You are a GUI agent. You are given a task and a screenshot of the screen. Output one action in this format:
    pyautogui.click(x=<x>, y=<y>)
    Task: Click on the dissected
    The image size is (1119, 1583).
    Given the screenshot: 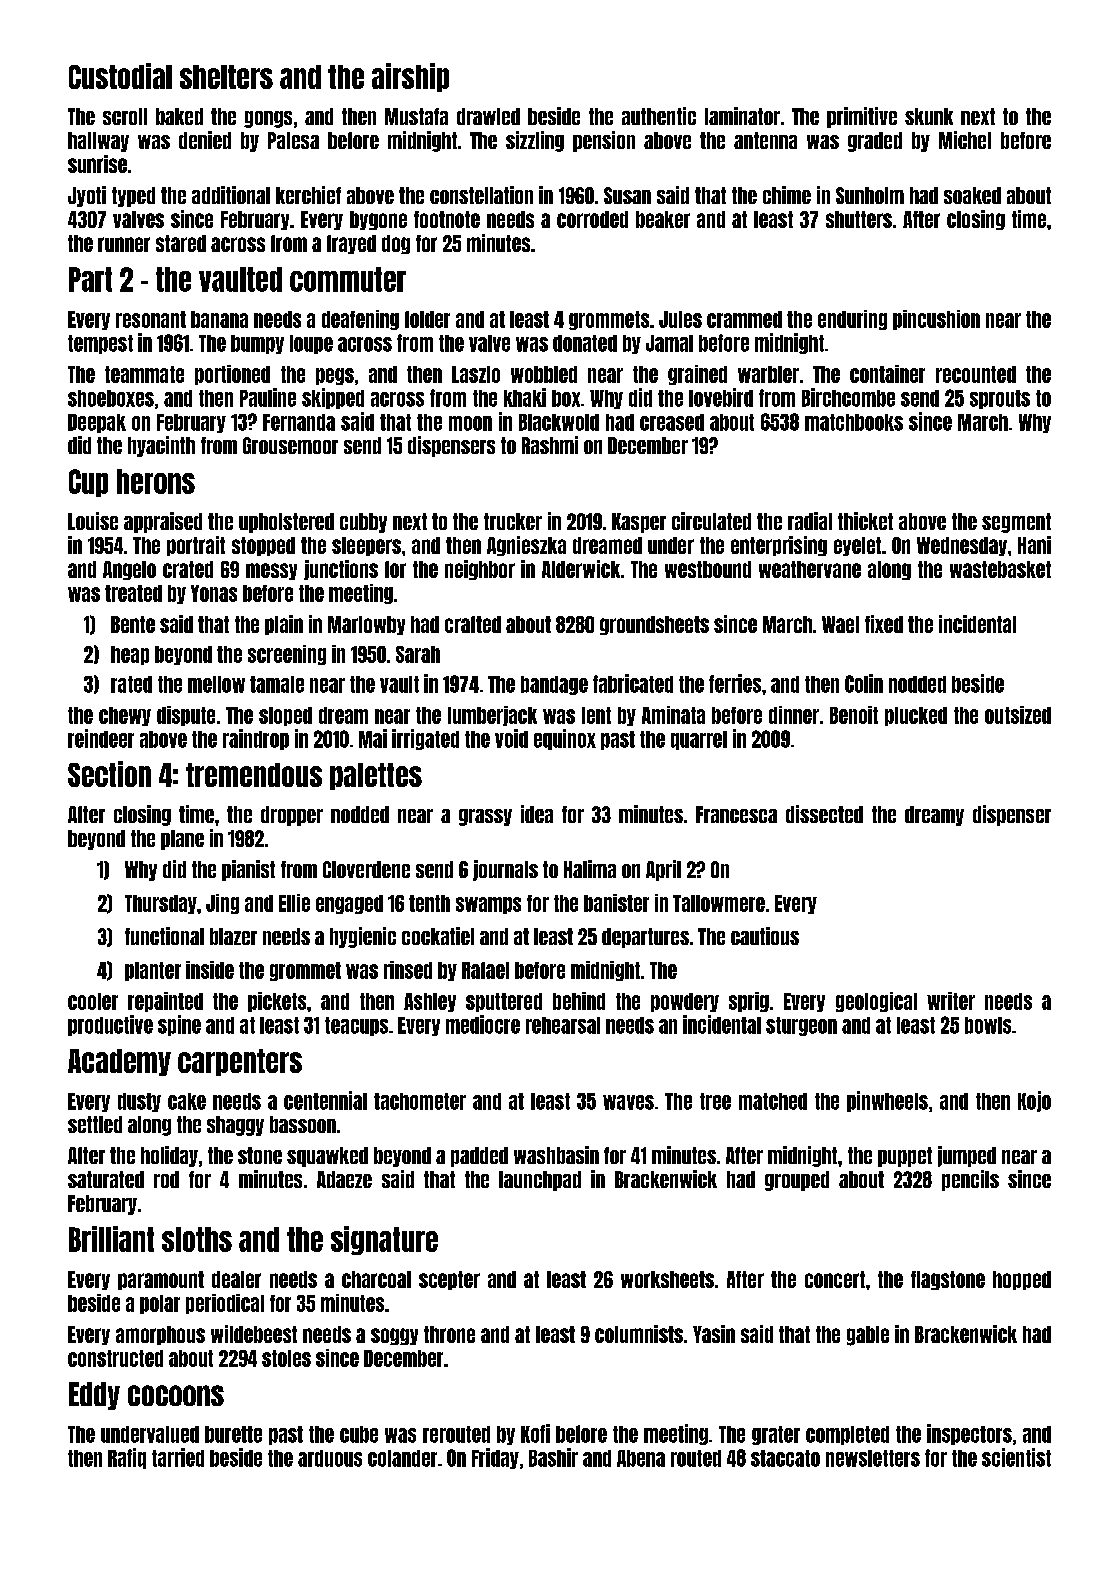 What is the action you would take?
    pyautogui.click(x=824, y=814)
